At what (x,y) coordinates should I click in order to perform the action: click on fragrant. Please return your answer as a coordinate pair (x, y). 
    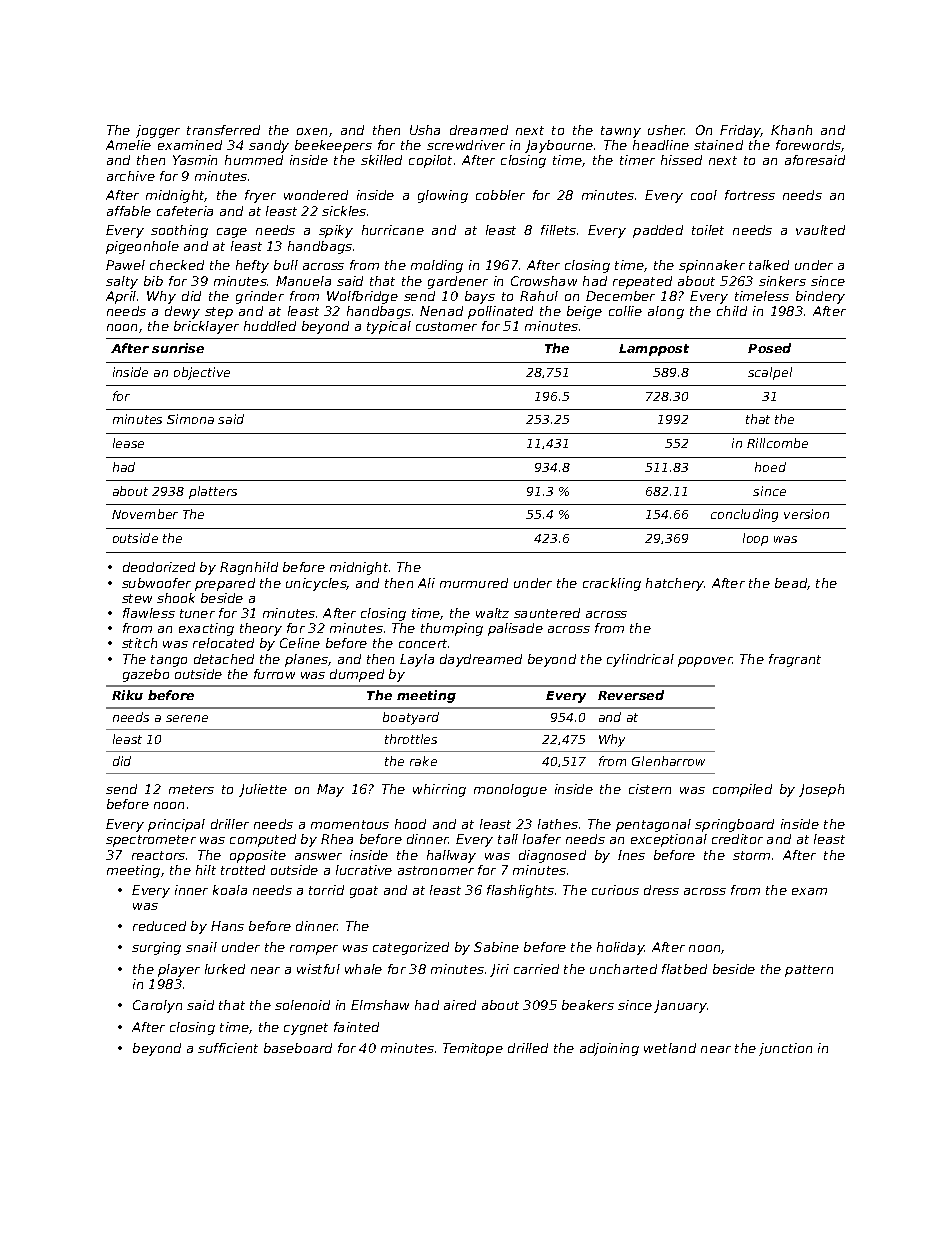
    Looking at the image, I should click on (795, 660).
